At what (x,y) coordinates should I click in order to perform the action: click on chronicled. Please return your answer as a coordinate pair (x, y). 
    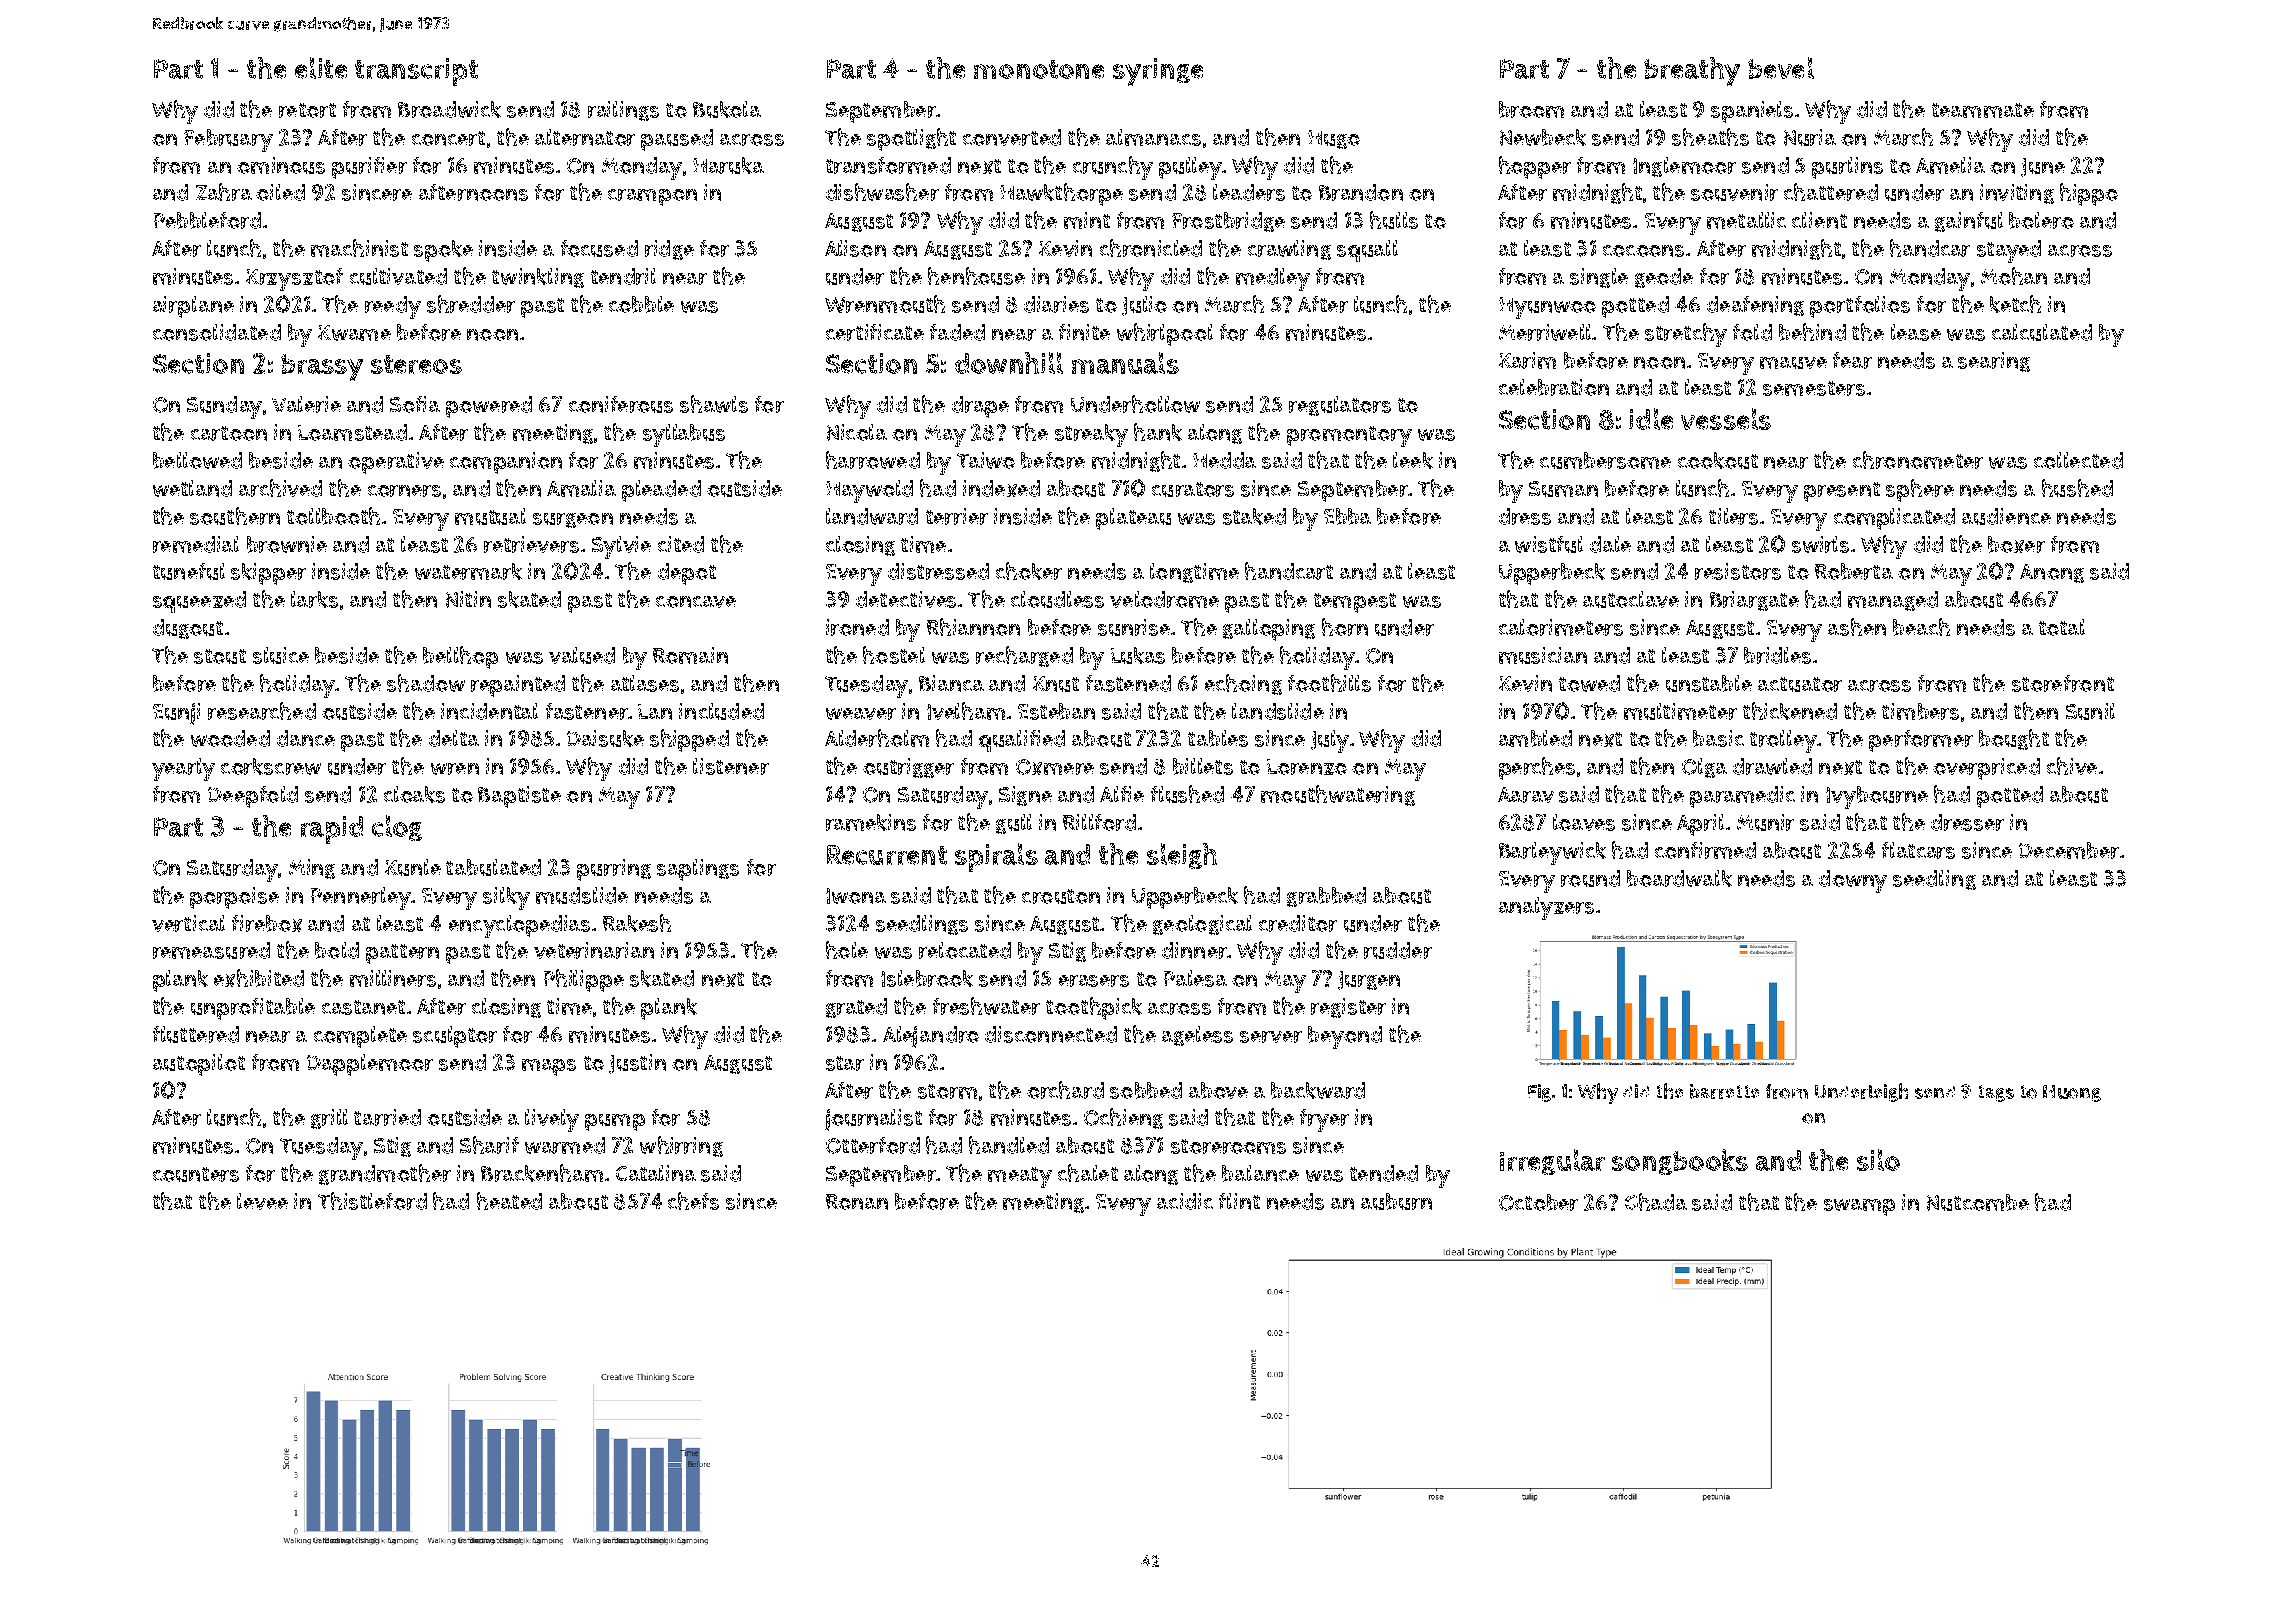
    Looking at the image, I should click on (1151, 248).
